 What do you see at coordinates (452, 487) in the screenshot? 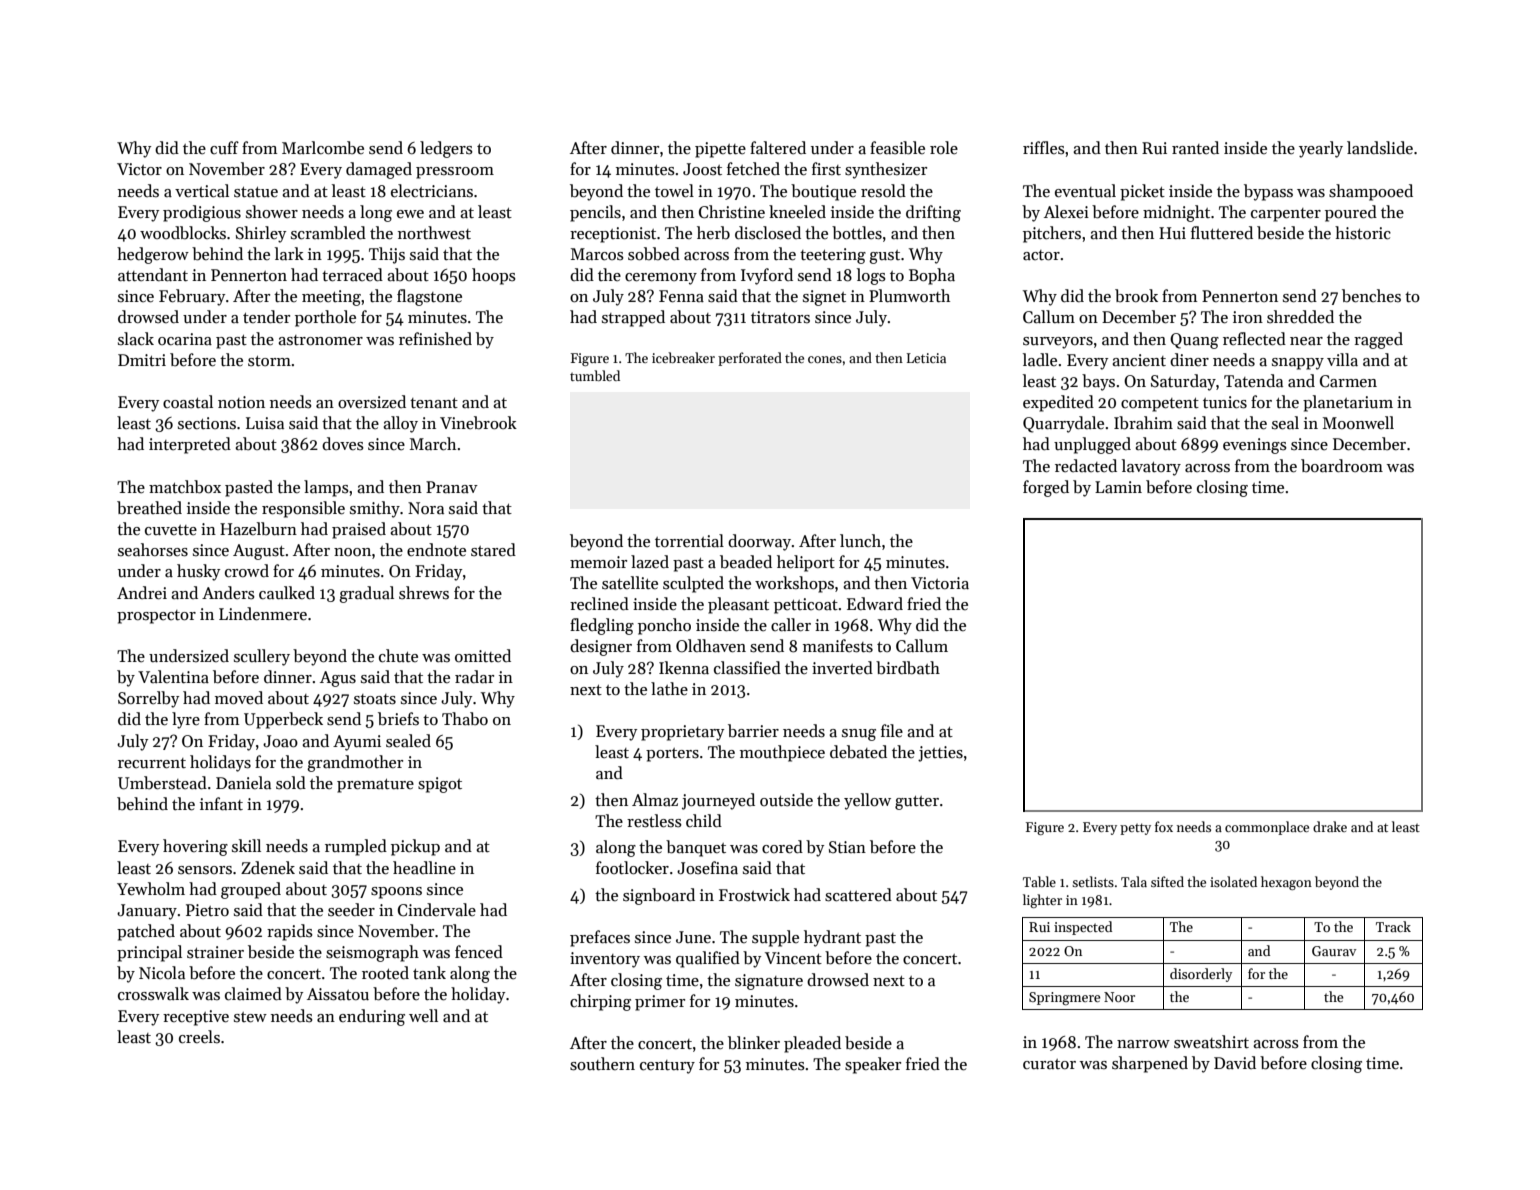
I see `Pranav` at bounding box center [452, 487].
